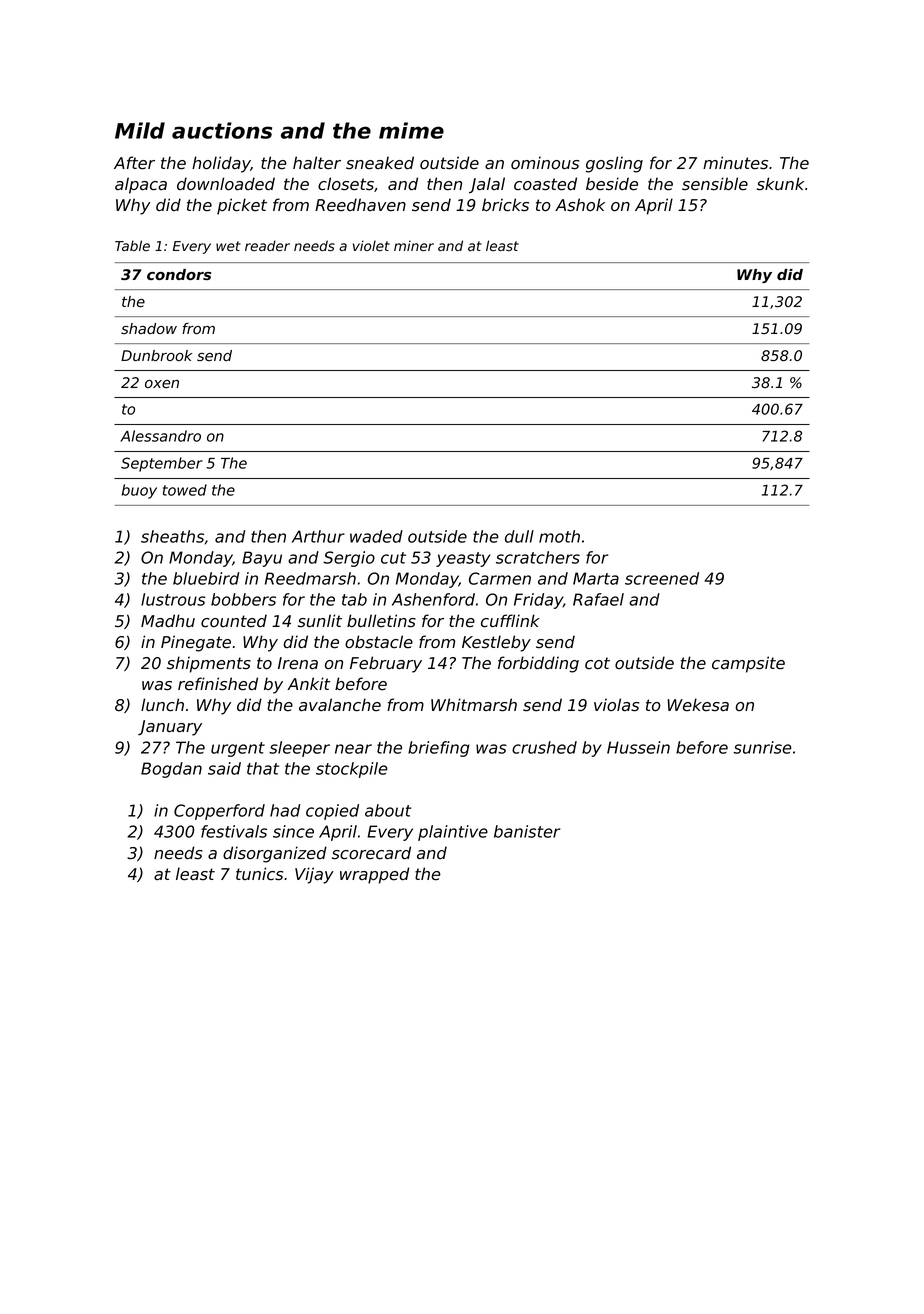 This screenshot has width=924, height=1314. I want to click on festivals, so click(234, 831).
